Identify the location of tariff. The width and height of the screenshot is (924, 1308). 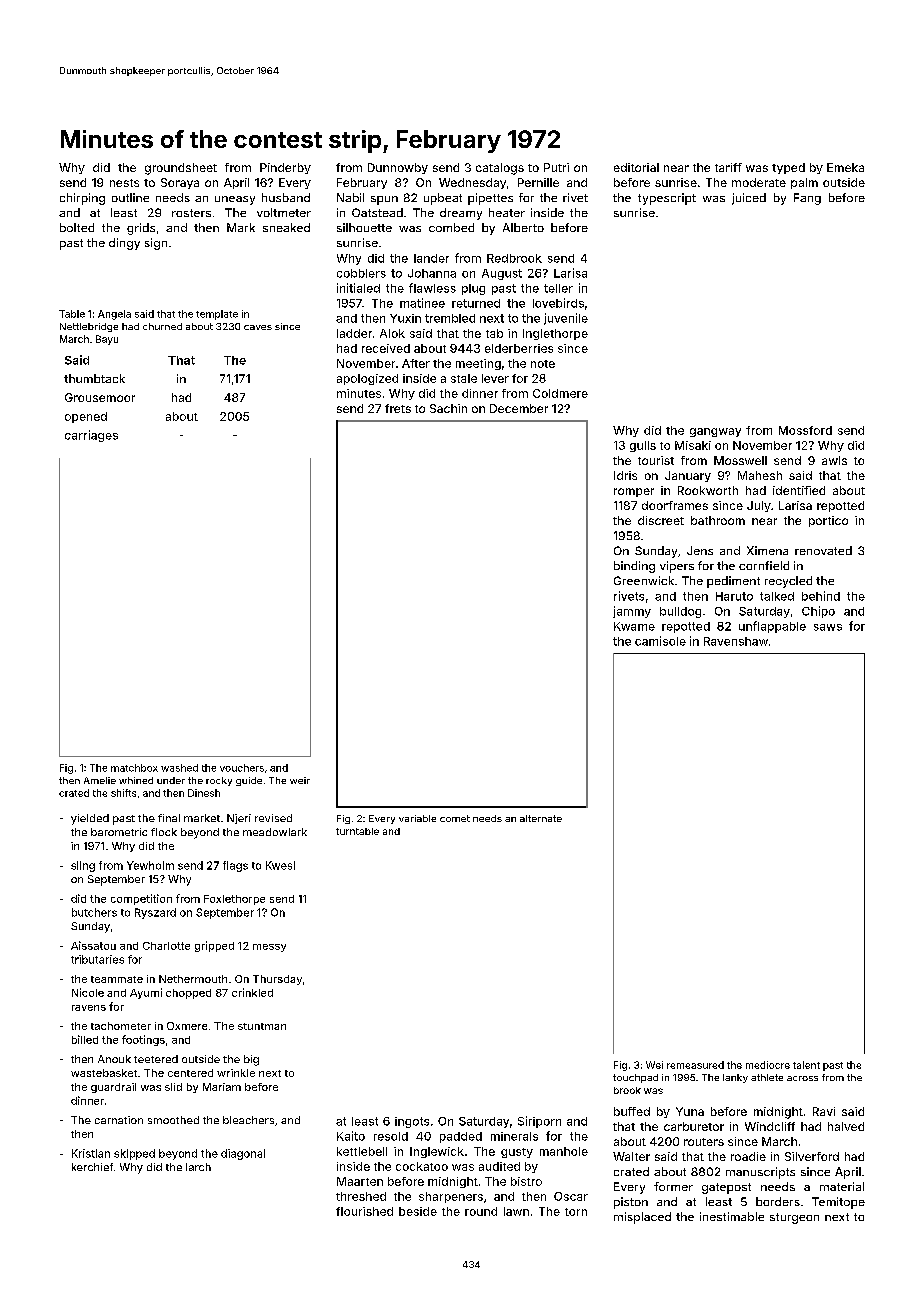
(728, 167).
